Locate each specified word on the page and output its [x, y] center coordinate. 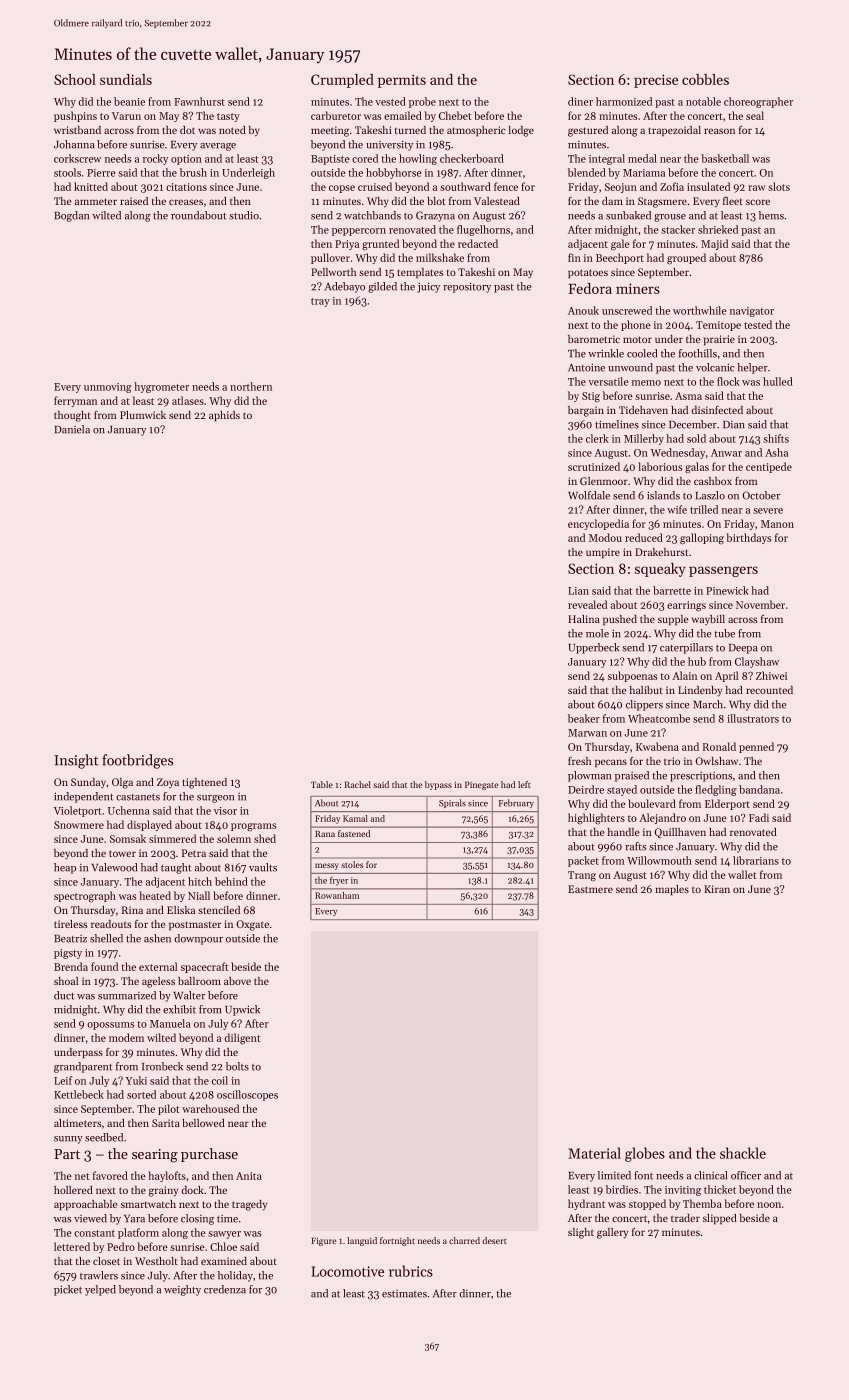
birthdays [749, 538]
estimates [404, 1294]
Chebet [455, 115]
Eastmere [590, 889]
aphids [224, 416]
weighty [182, 1290]
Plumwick [143, 415]
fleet [733, 201]
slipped [720, 1219]
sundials [126, 79]
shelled [106, 938]
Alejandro [662, 818]
